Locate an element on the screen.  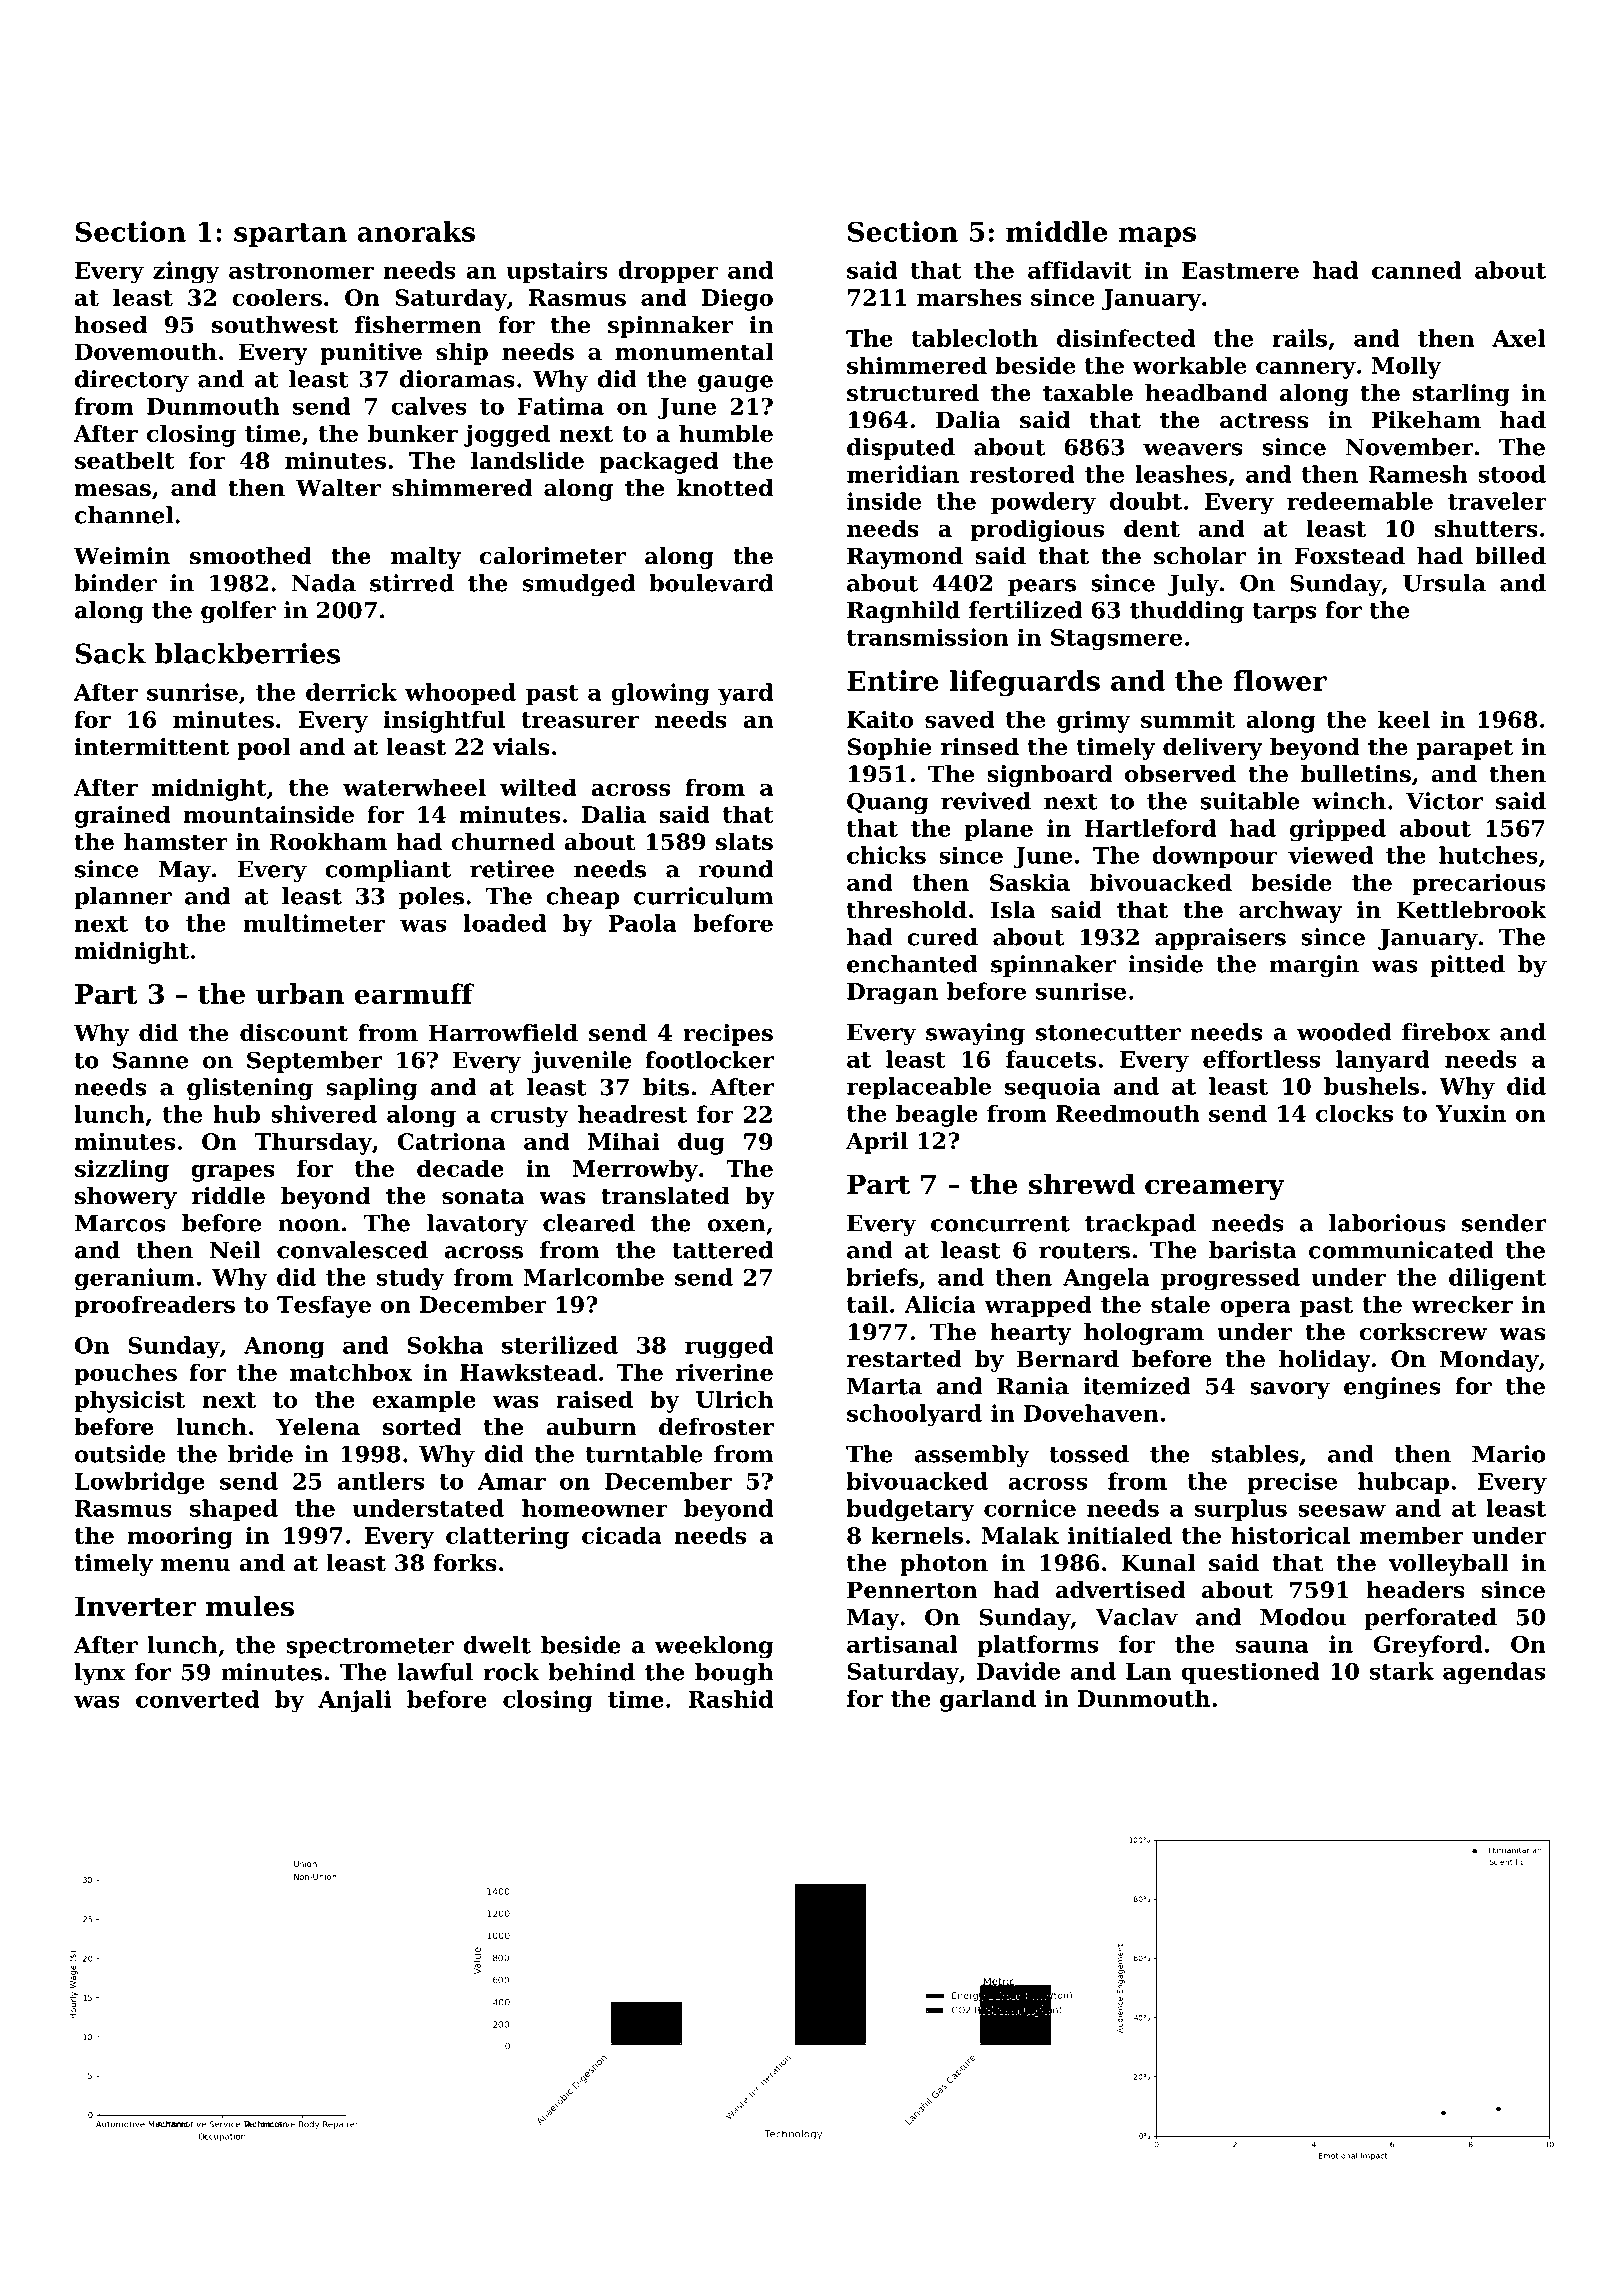
leashes is located at coordinates (1181, 474).
